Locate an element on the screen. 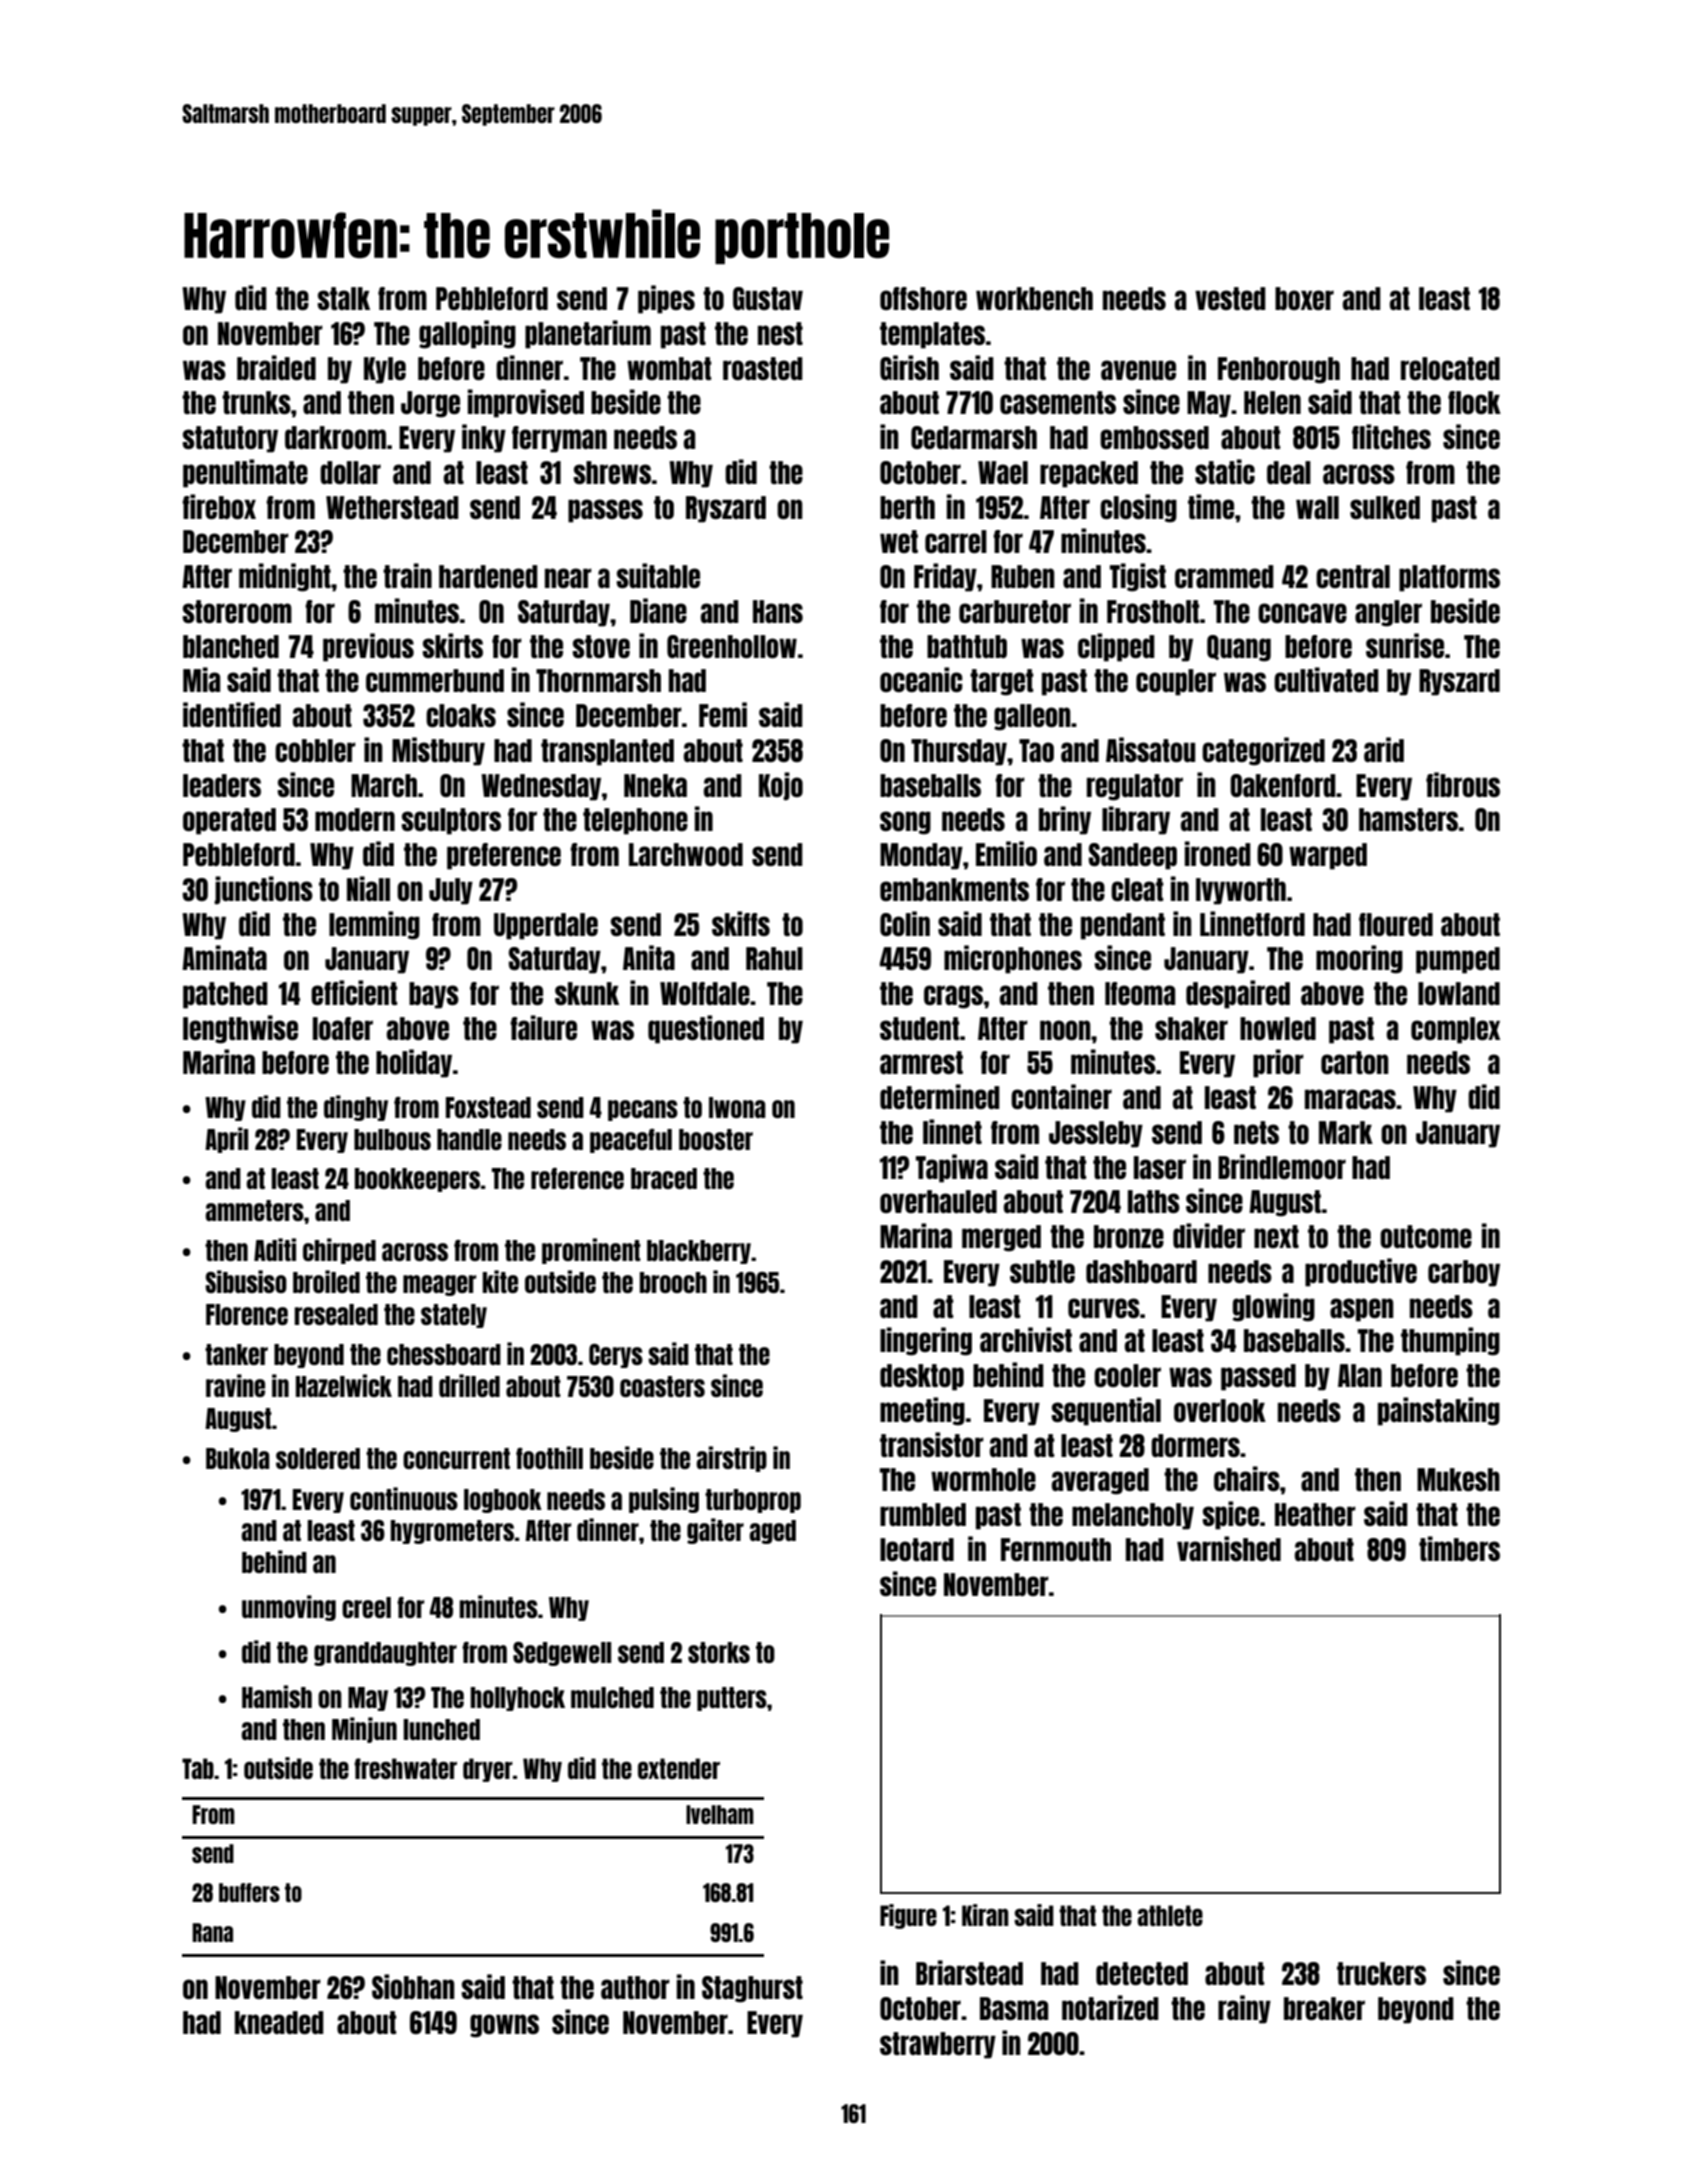 The image size is (1683, 2178). relocated is located at coordinates (1450, 368).
